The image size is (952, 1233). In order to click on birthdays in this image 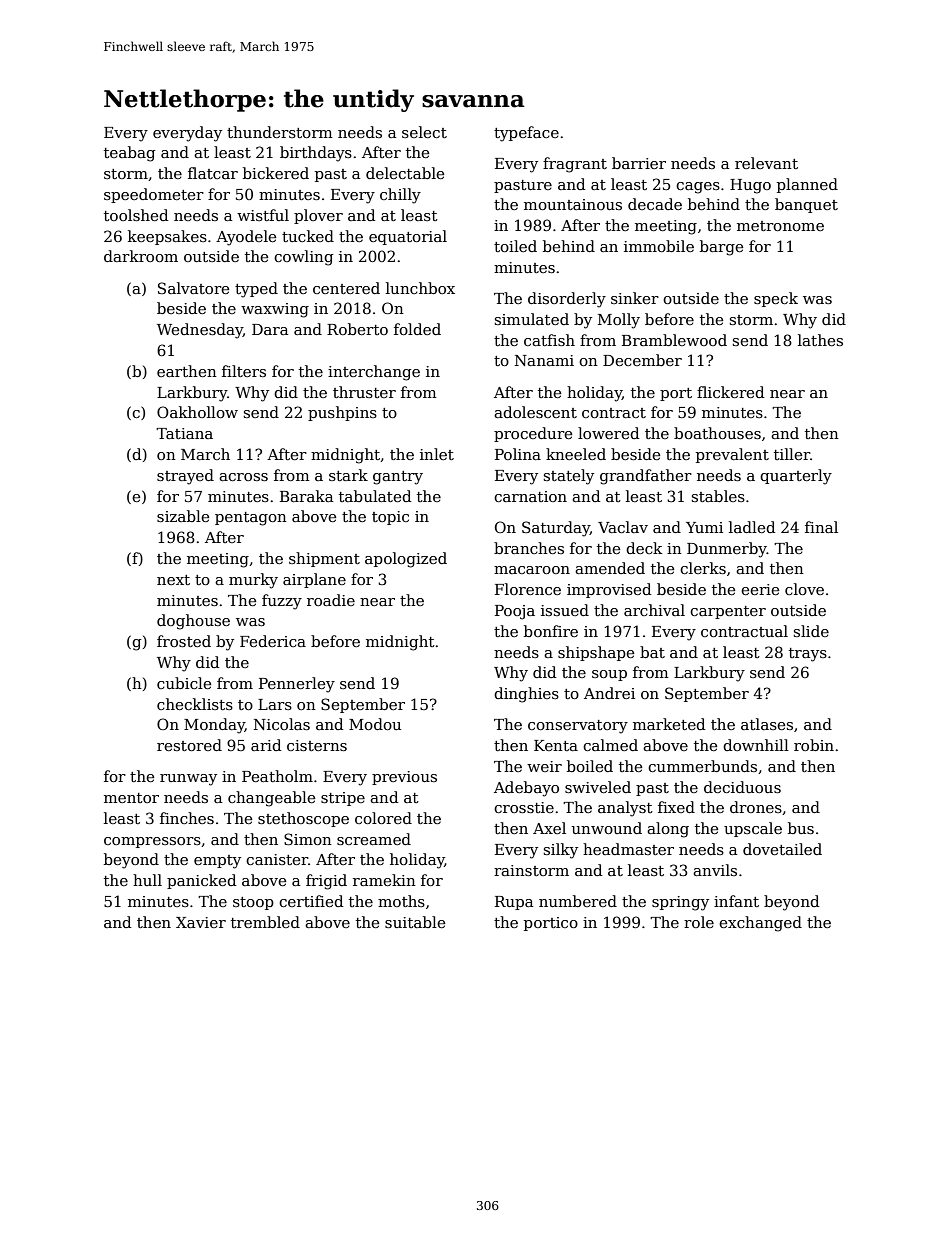, I will do `click(316, 154)`.
